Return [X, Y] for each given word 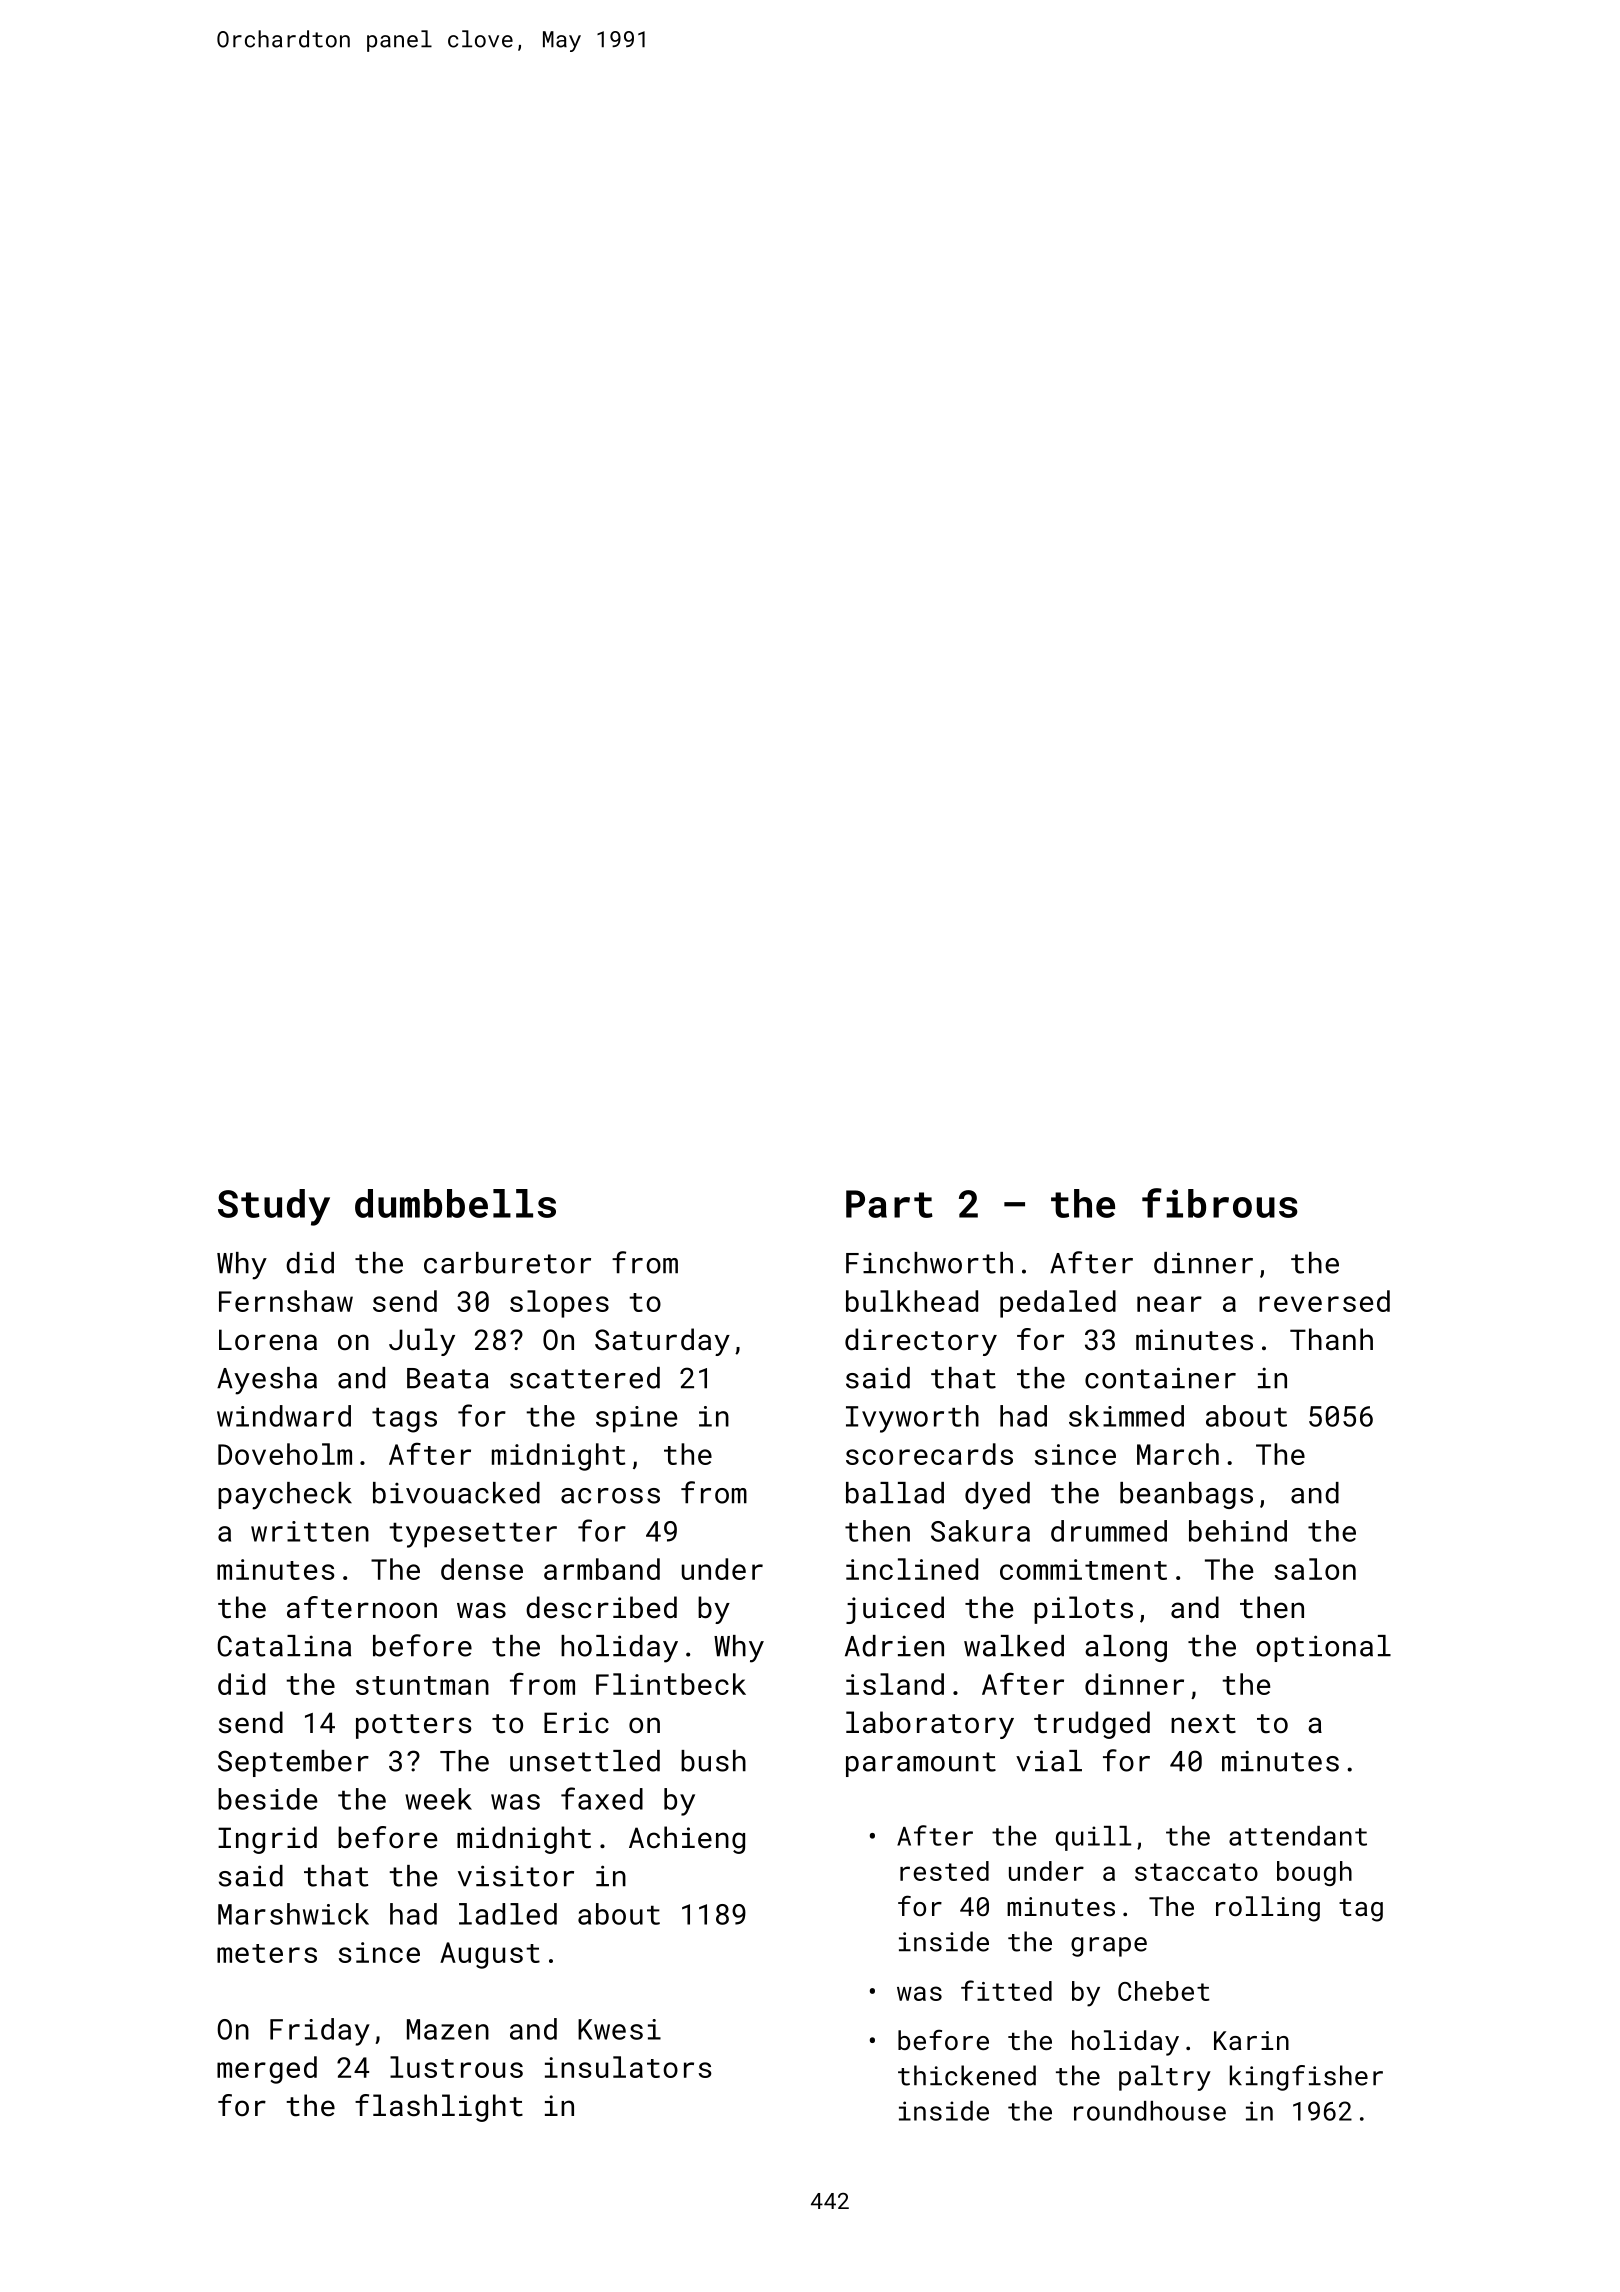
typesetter [473, 1535]
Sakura [980, 1531]
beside [267, 1799]
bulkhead [912, 1301]
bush [713, 1761]
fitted [1006, 1990]
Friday [320, 2032]
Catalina [284, 1646]
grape [1109, 1947]
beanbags [1186, 1495]
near [1169, 1304]
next [1203, 1724]
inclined [912, 1569]
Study [274, 1207]
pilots [1083, 1610]
